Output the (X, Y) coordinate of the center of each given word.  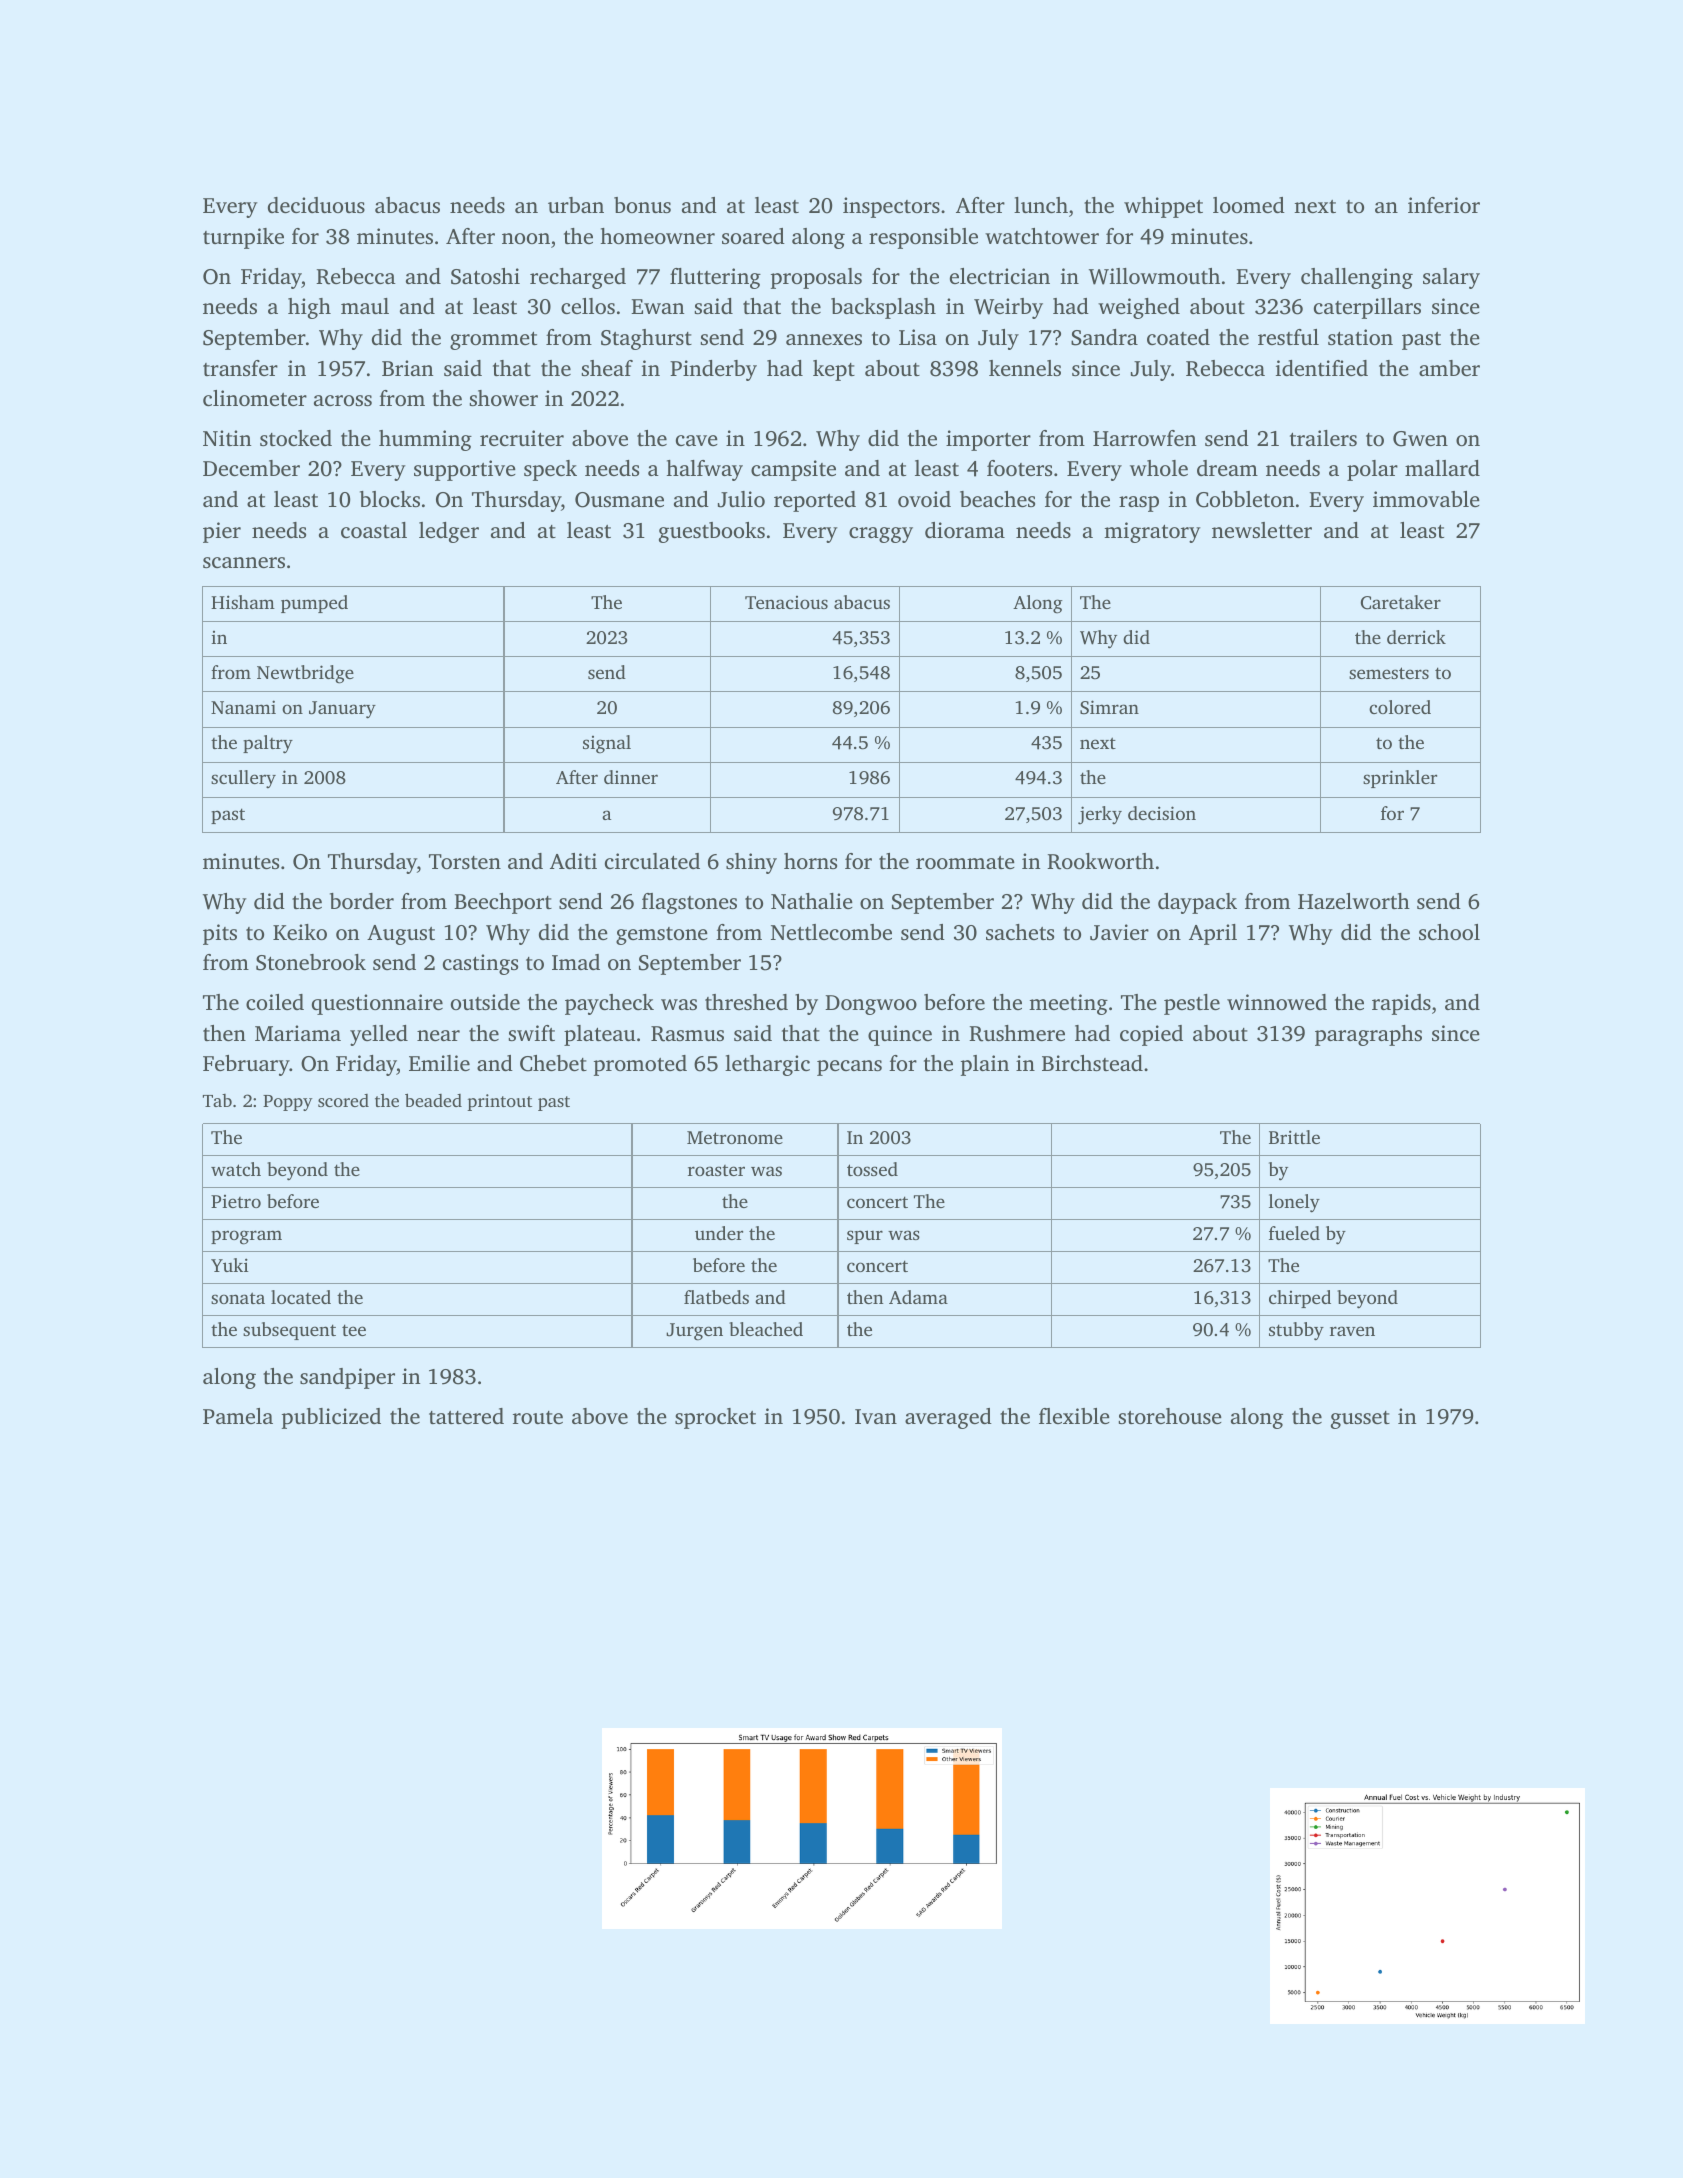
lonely (1294, 1203)
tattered (466, 1416)
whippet (1163, 207)
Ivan (876, 1416)
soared (753, 236)
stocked (296, 438)
